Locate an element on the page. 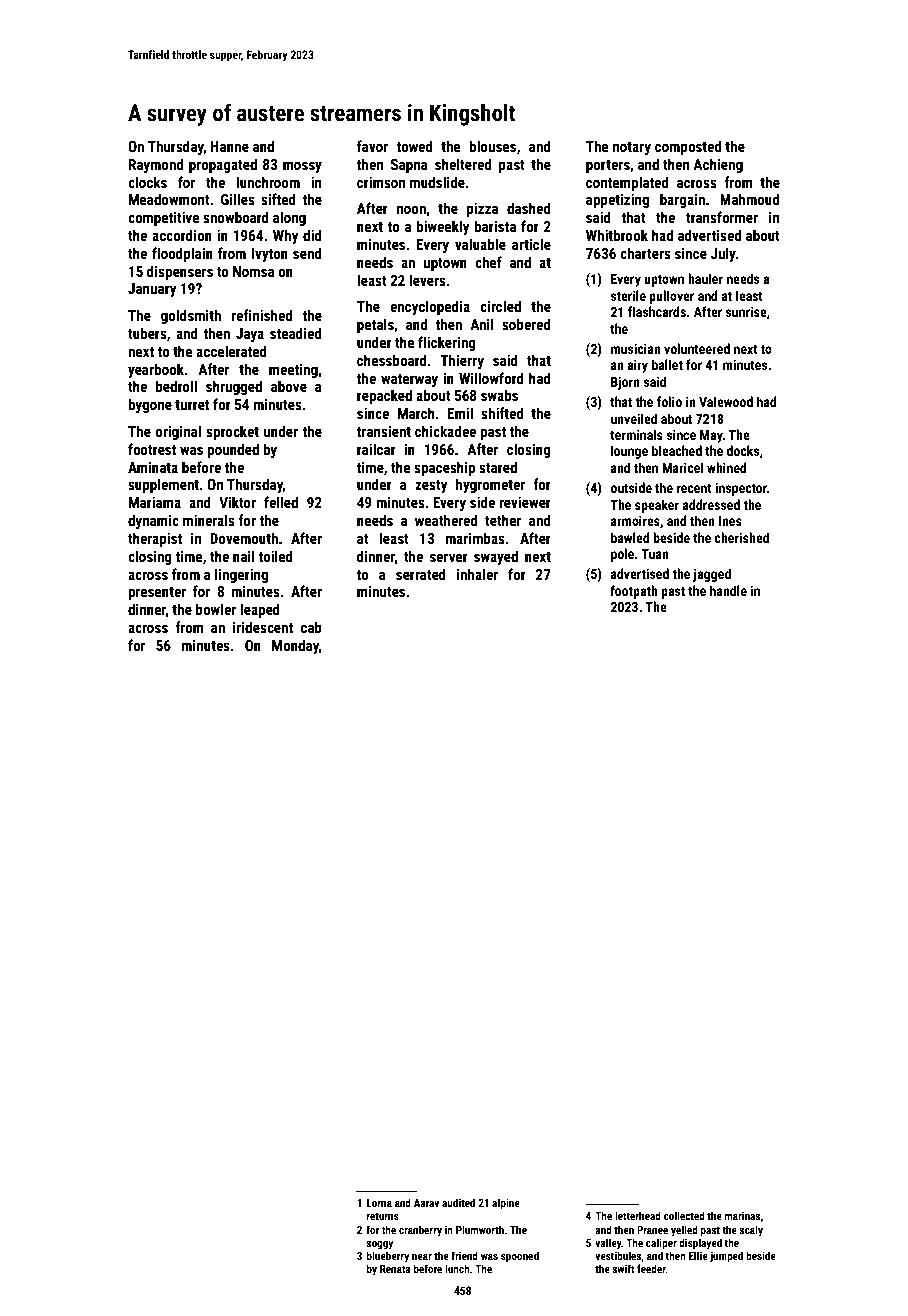  cab is located at coordinates (311, 627).
